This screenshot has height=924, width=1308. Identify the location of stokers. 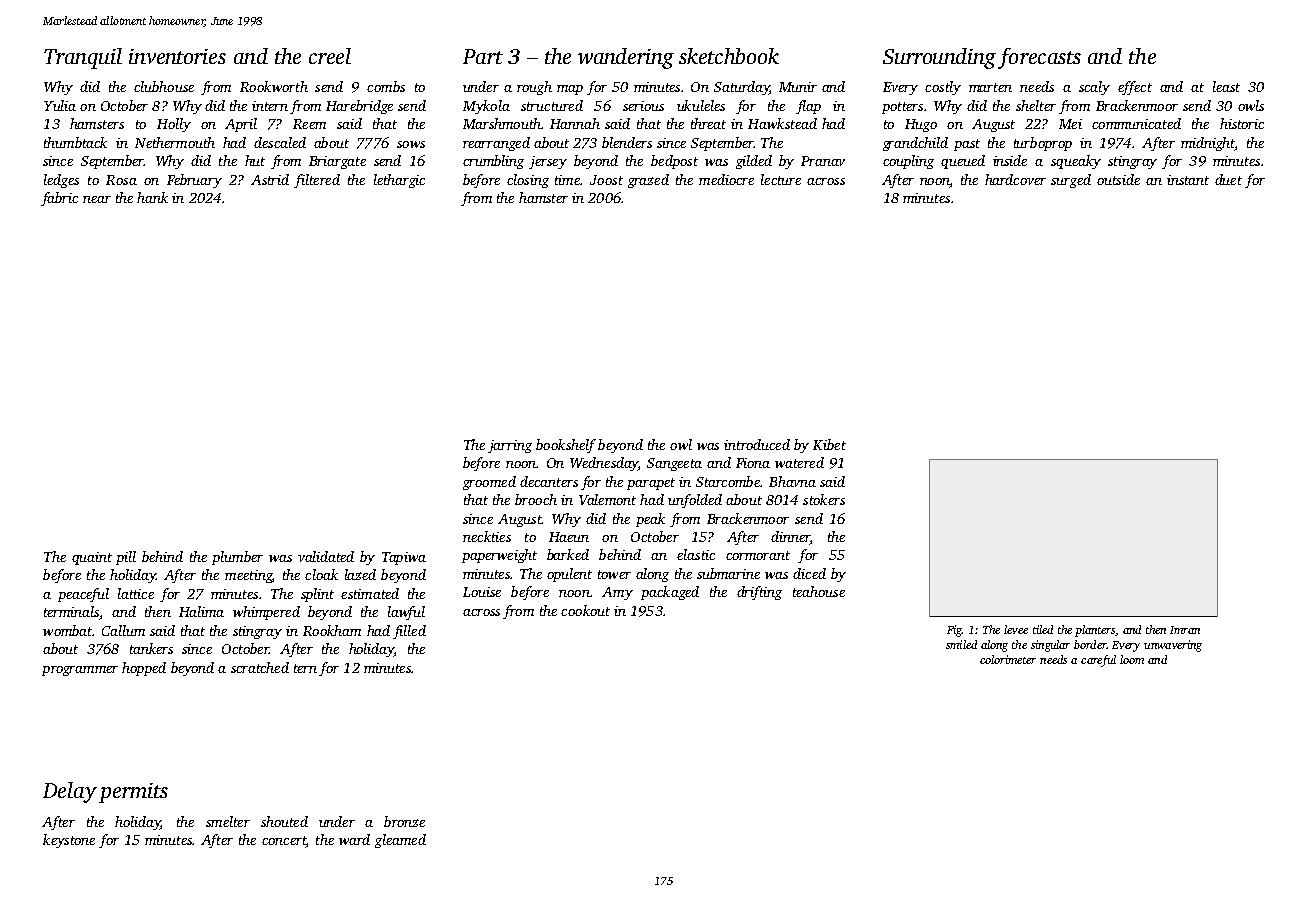
(824, 499).
